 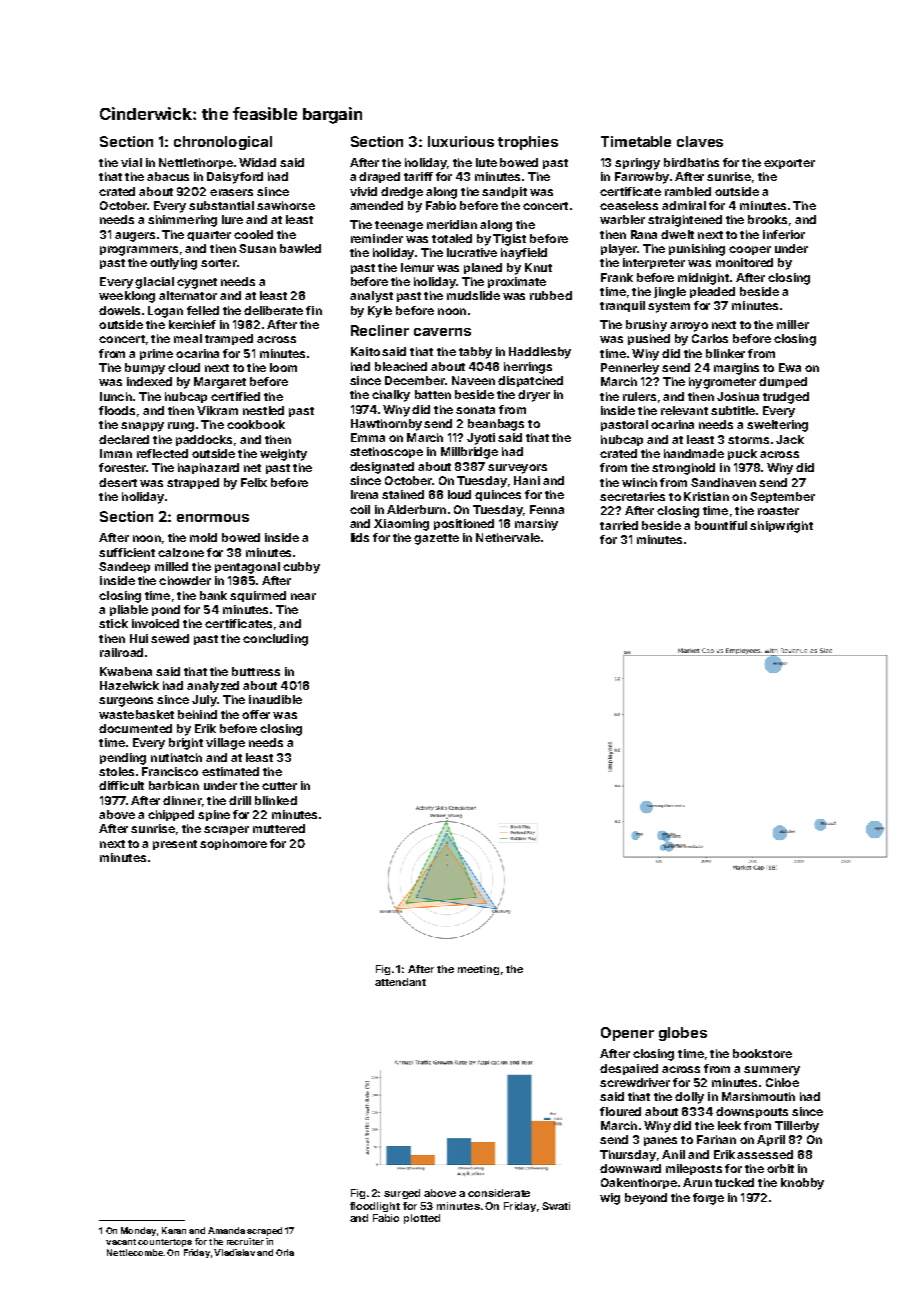 What do you see at coordinates (528, 143) in the screenshot?
I see `trophies` at bounding box center [528, 143].
